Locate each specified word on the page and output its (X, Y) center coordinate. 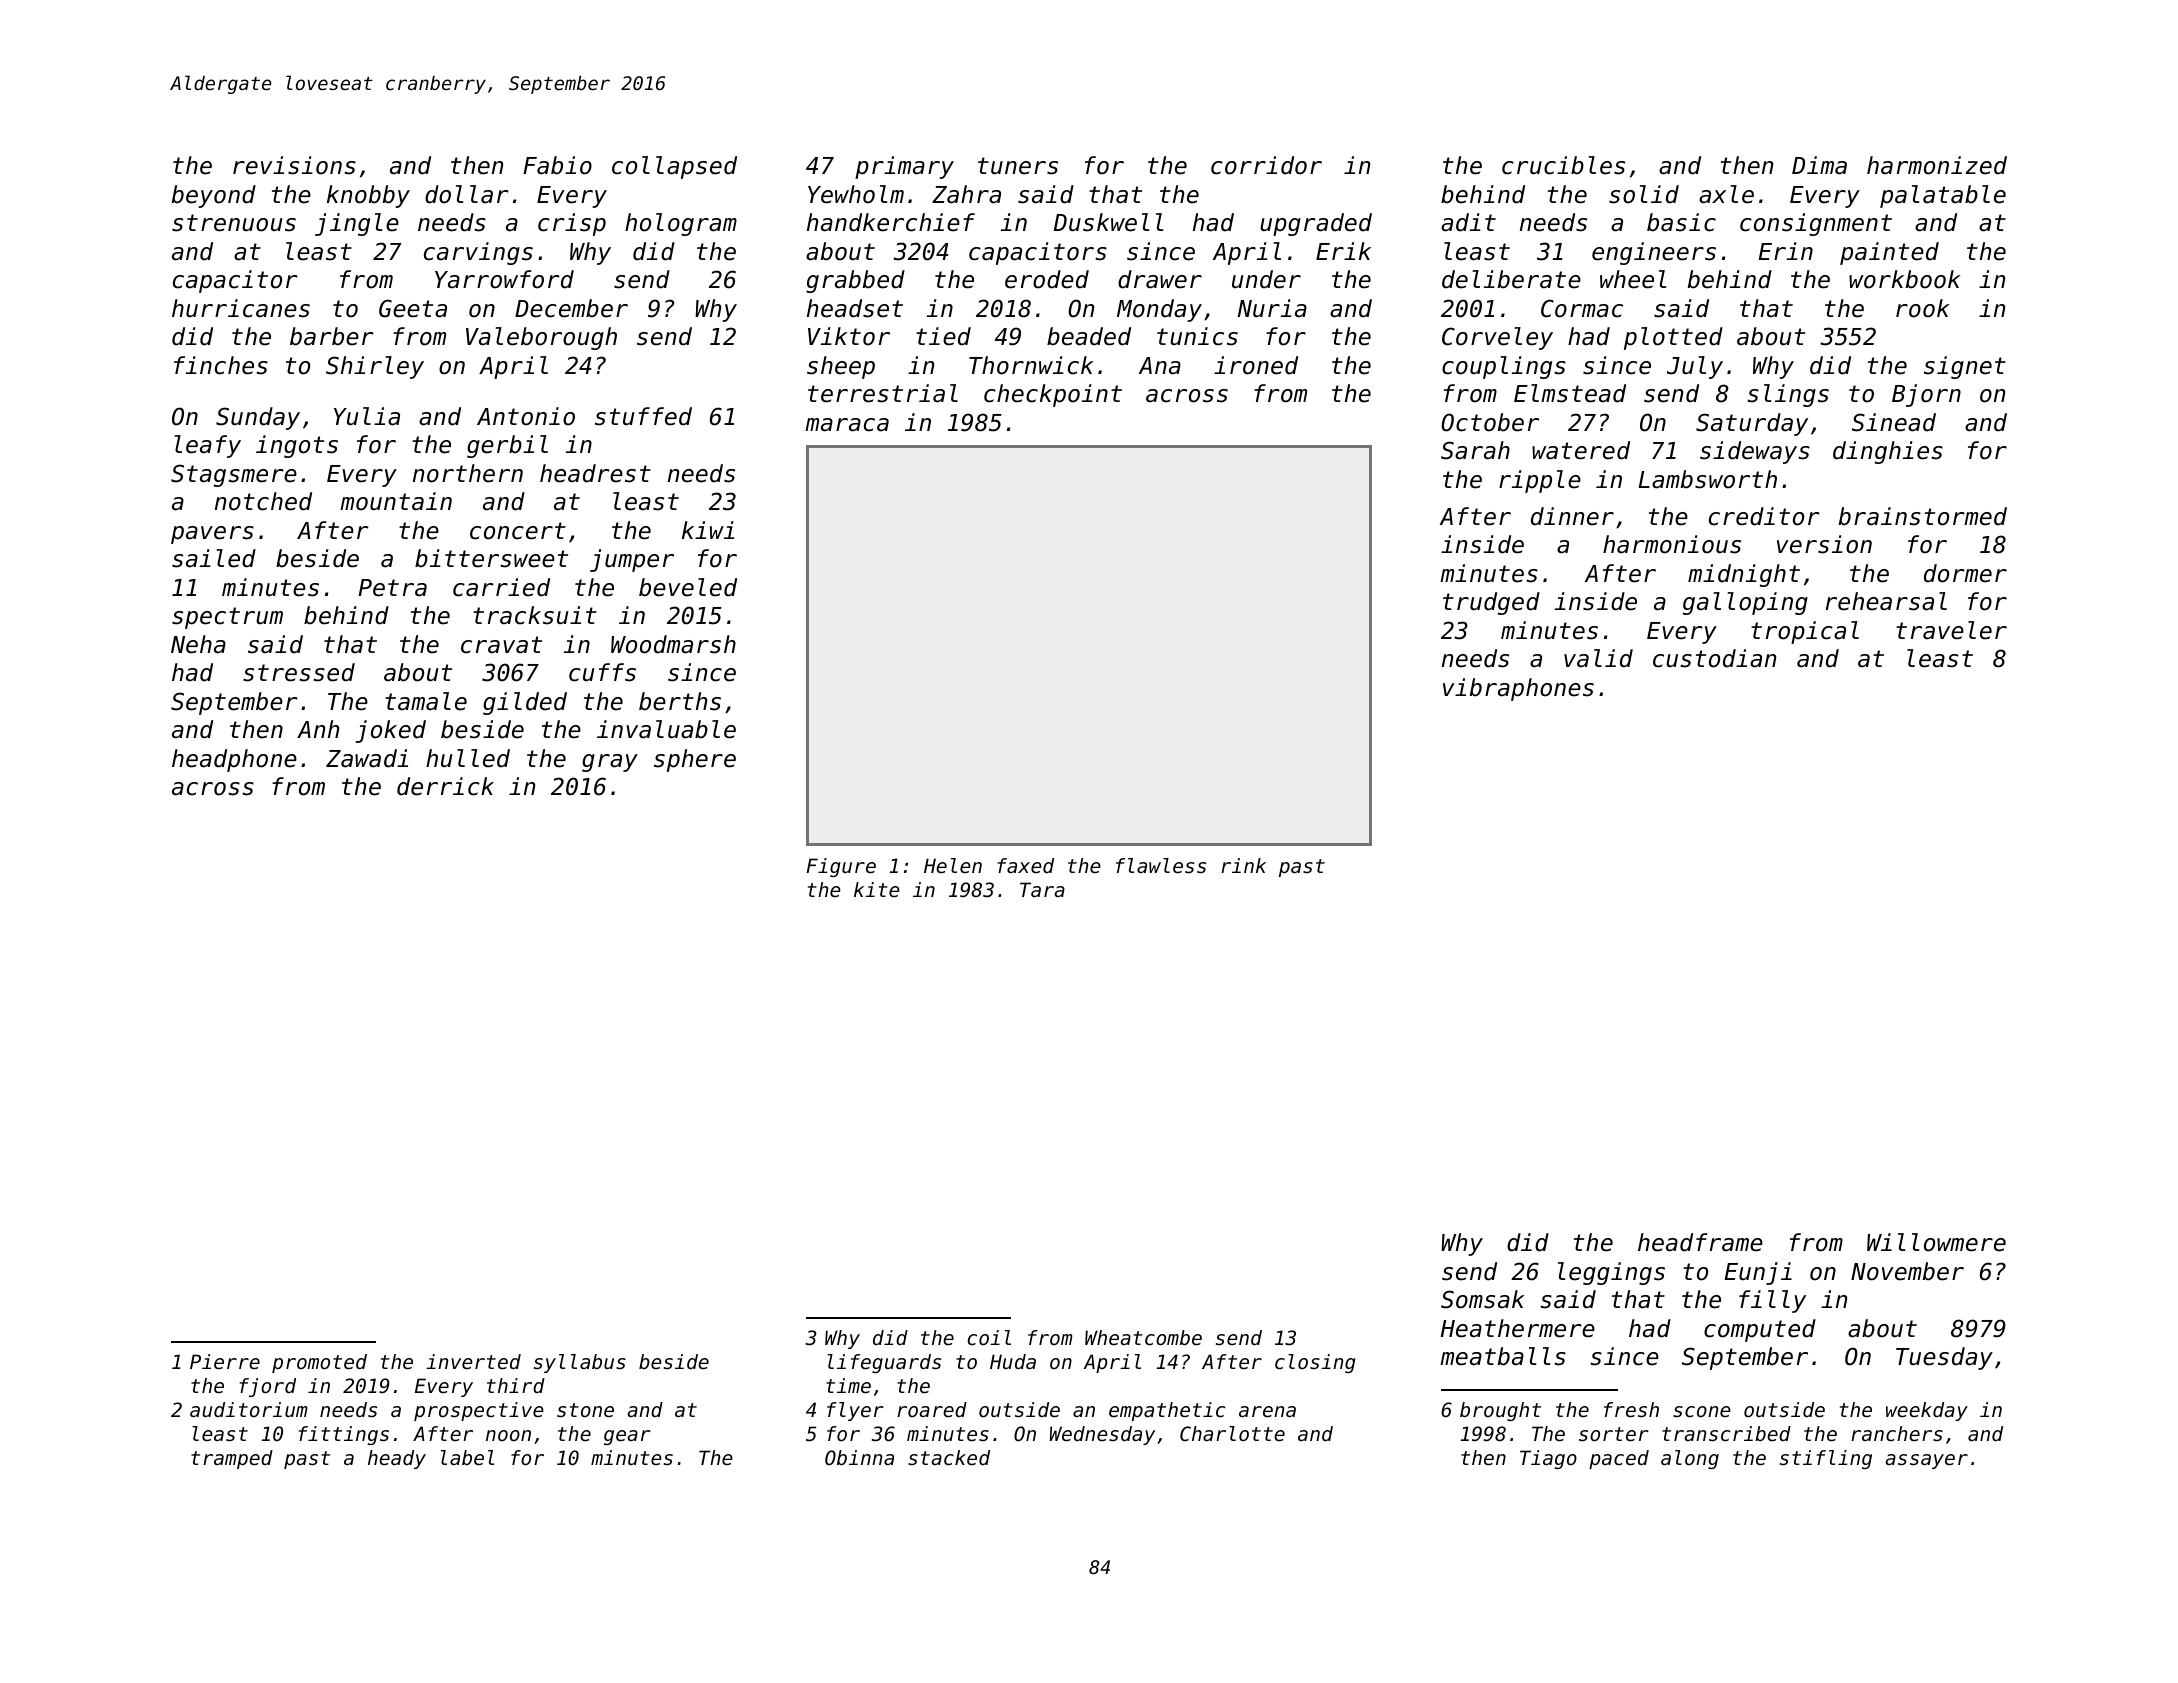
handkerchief (891, 222)
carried (501, 587)
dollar (467, 194)
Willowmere (1936, 1242)
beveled (688, 587)
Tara (1042, 889)
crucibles (1563, 165)
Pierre (225, 1362)
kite (877, 890)
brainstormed (1923, 516)
